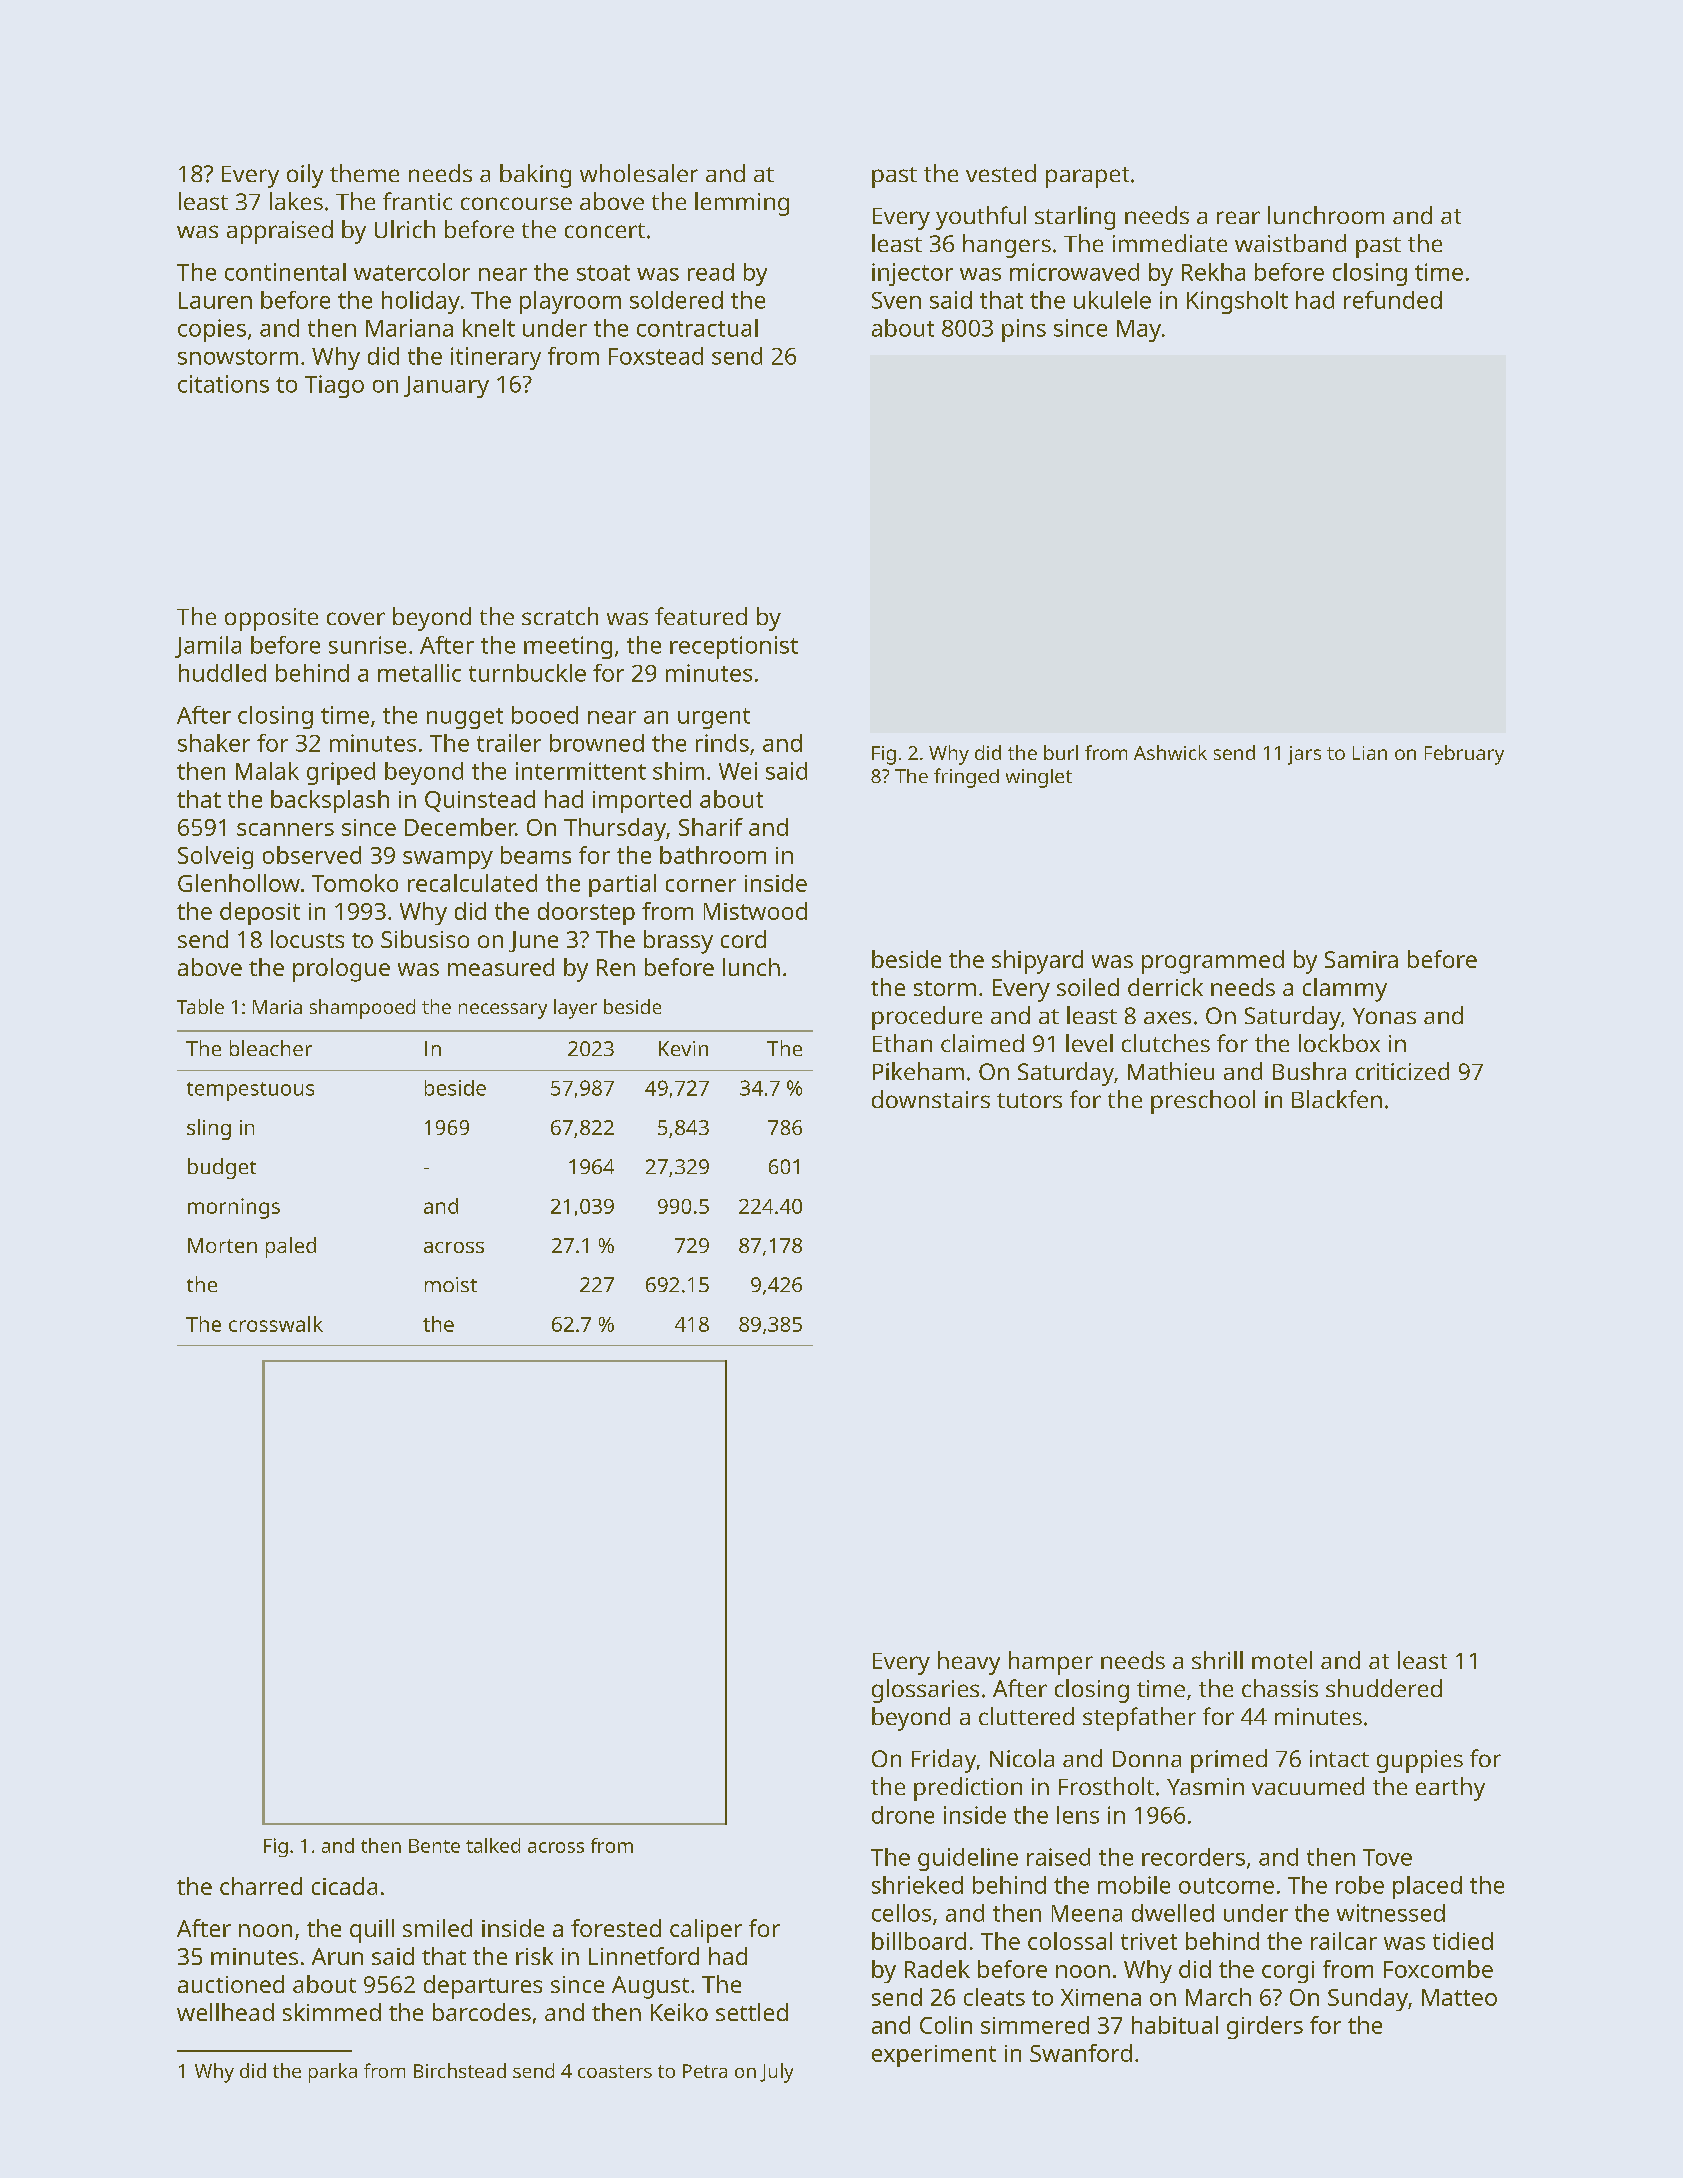 The width and height of the page is (1683, 2178). I want to click on opposite, so click(271, 619).
